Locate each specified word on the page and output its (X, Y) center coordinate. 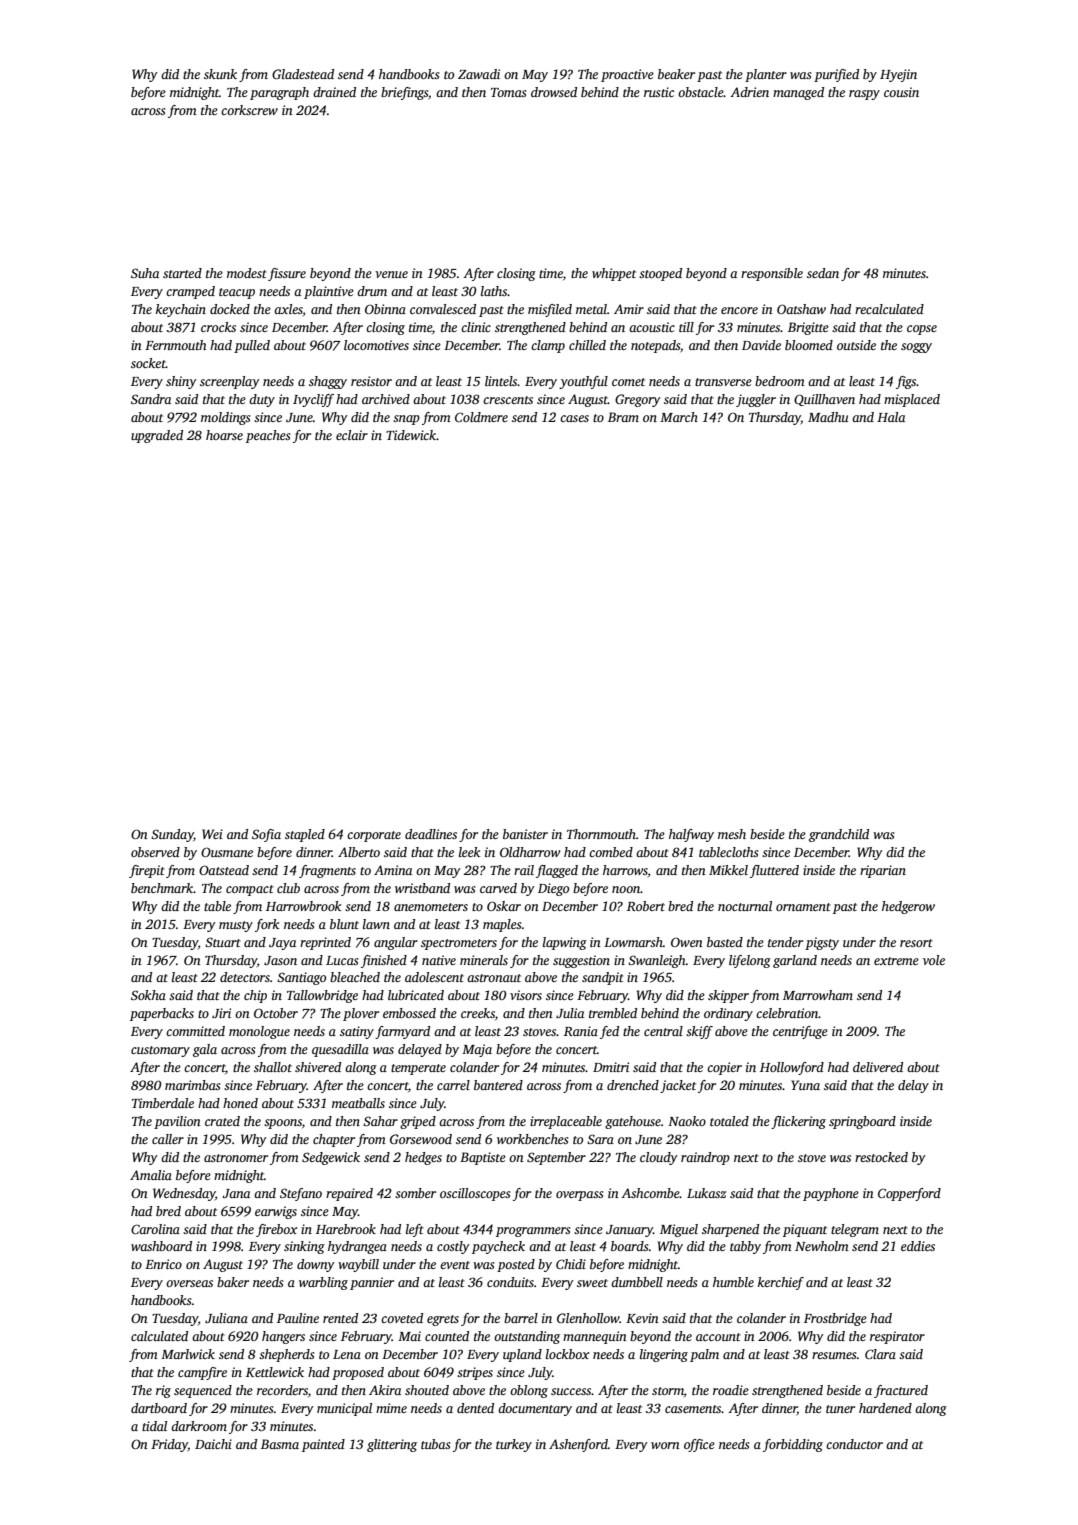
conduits (510, 1282)
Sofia (266, 835)
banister (525, 834)
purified (836, 75)
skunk (220, 74)
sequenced (203, 1391)
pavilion (177, 1122)
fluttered (774, 871)
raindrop (705, 1158)
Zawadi (479, 74)
